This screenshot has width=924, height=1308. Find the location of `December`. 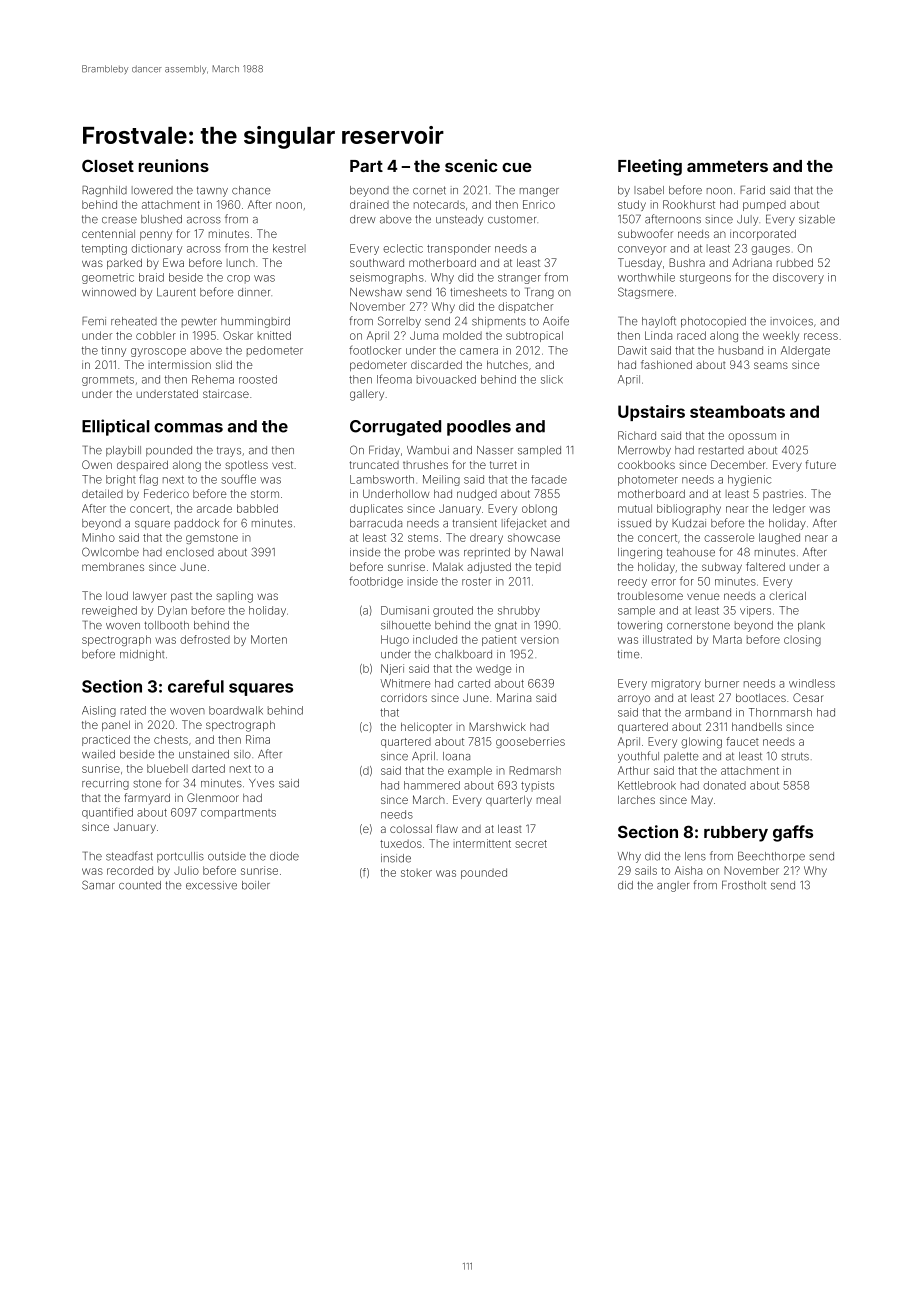

December is located at coordinates (738, 464).
